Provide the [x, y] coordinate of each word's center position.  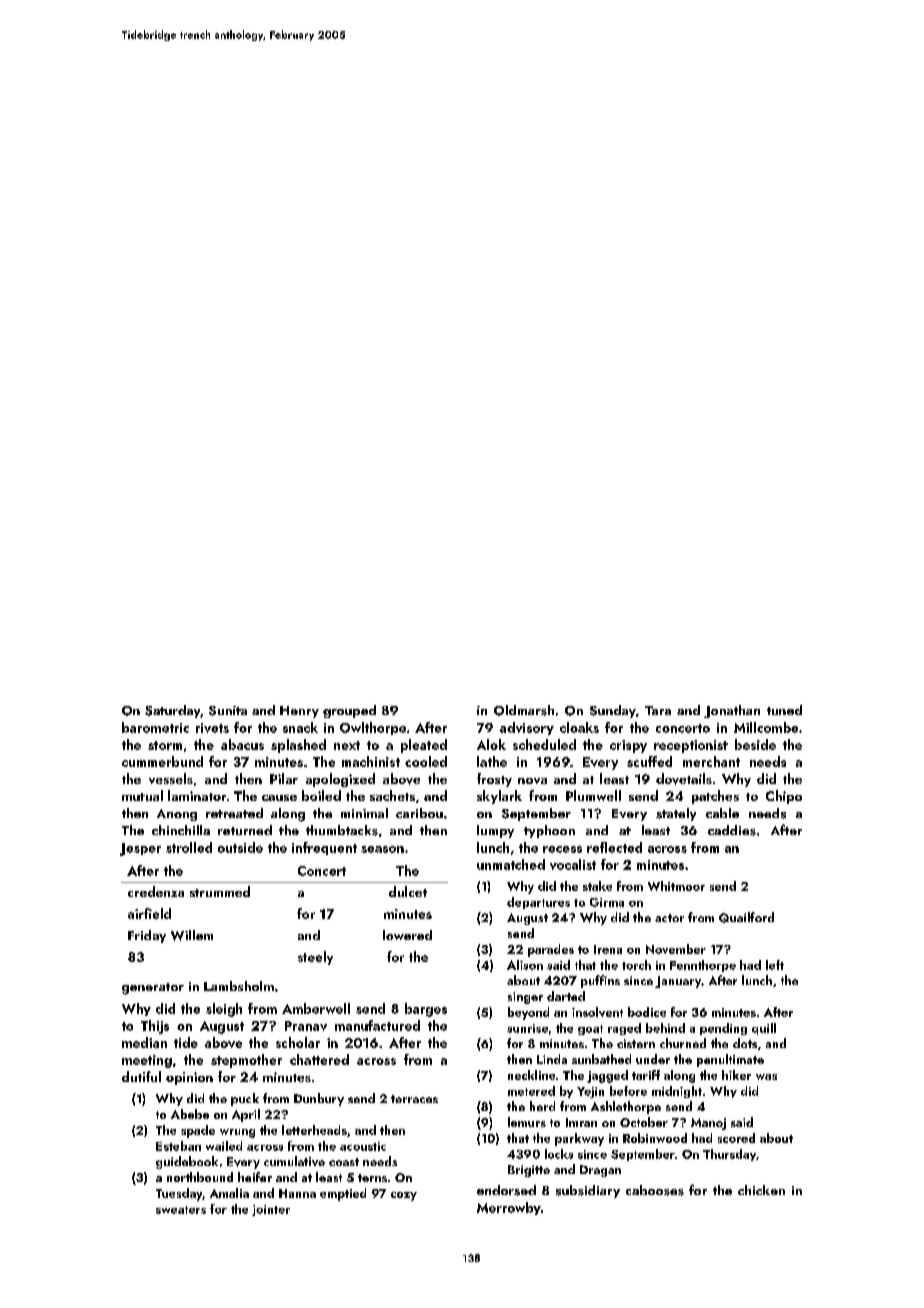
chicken [761, 1190]
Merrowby [509, 1208]
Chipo [784, 797]
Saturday [173, 711]
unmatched [511, 864]
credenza [156, 891]
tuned [784, 710]
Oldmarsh [524, 710]
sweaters [181, 1210]
